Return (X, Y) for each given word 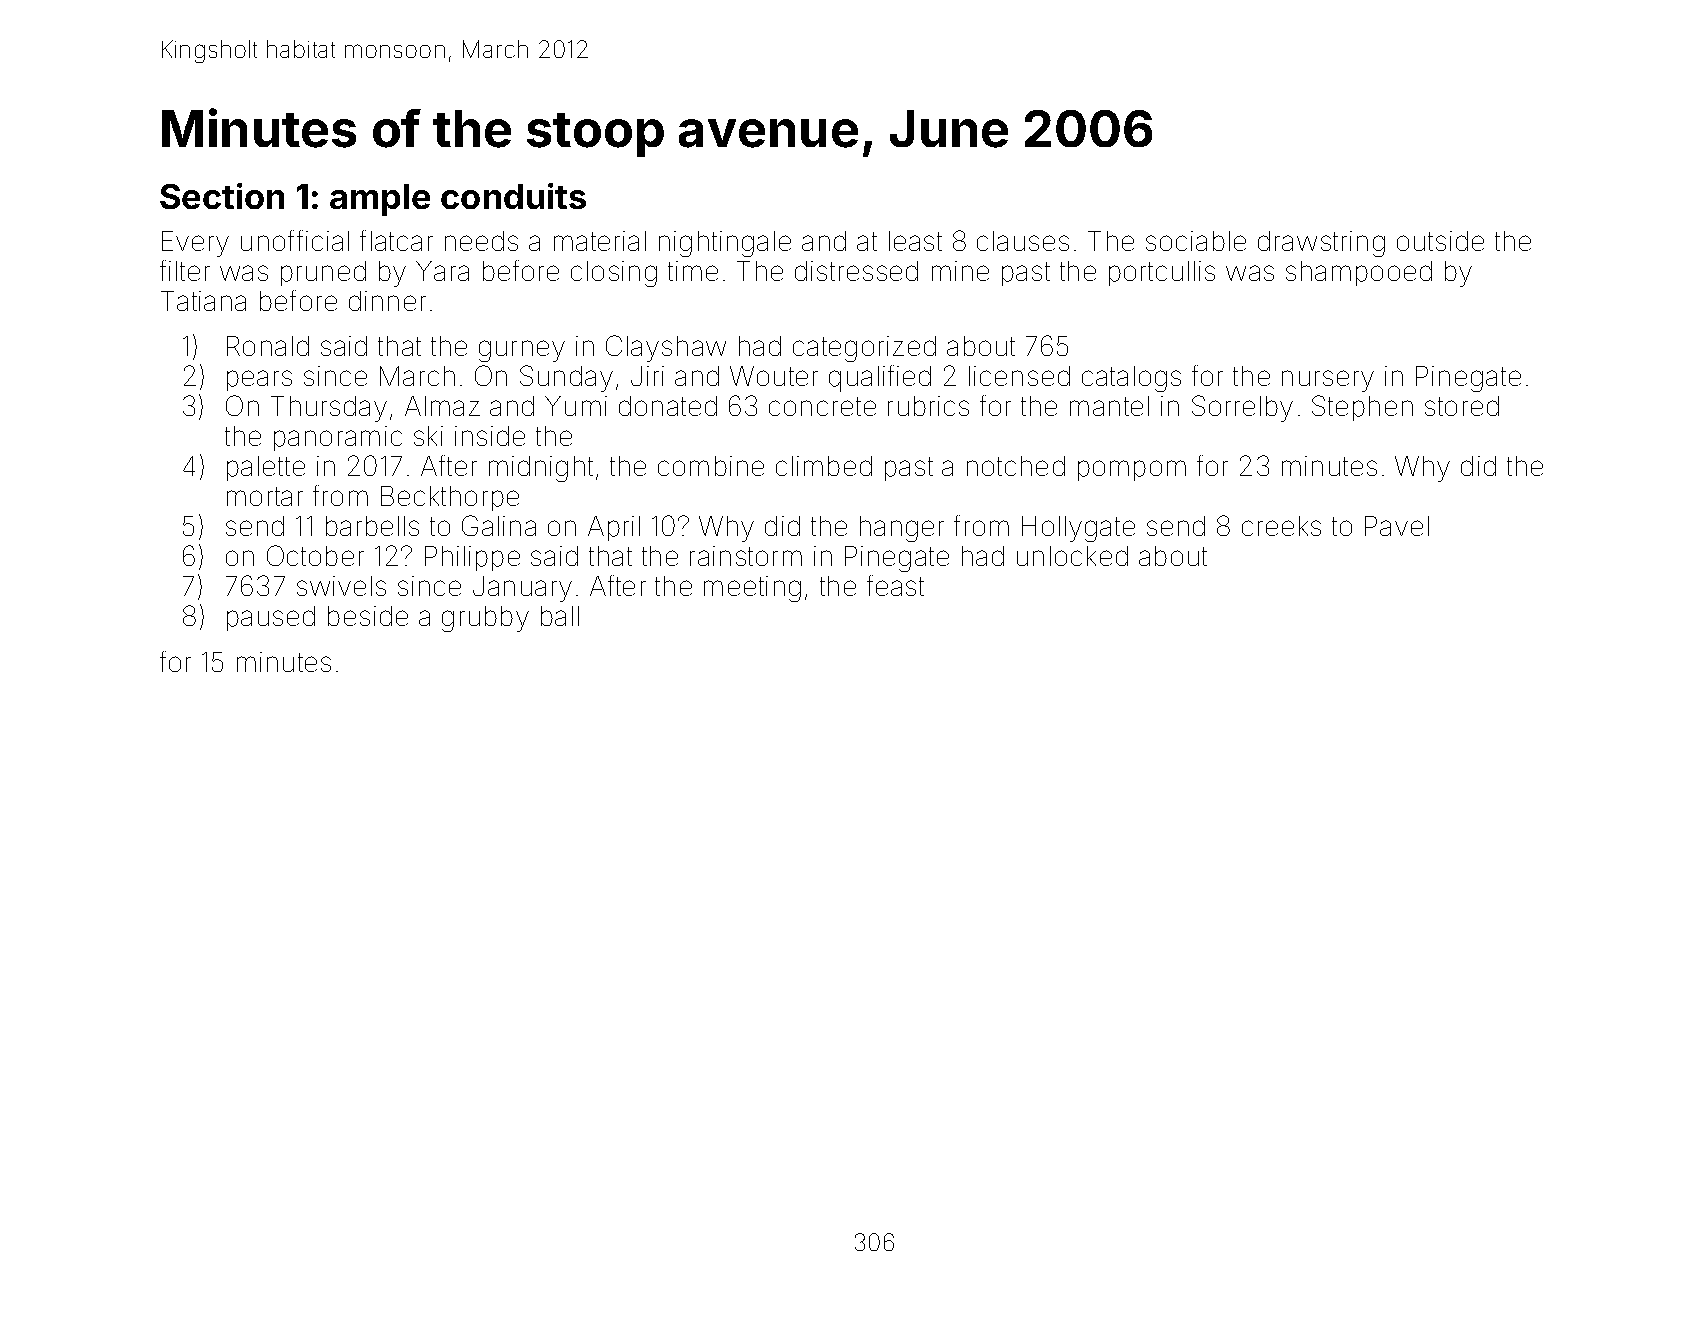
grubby (485, 619)
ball (560, 616)
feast (895, 585)
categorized (864, 349)
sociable (1196, 241)
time (693, 271)
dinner (387, 301)
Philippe (472, 558)
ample (380, 200)
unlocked (1072, 556)
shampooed (1359, 273)
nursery (1328, 381)
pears (259, 380)
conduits (513, 196)
